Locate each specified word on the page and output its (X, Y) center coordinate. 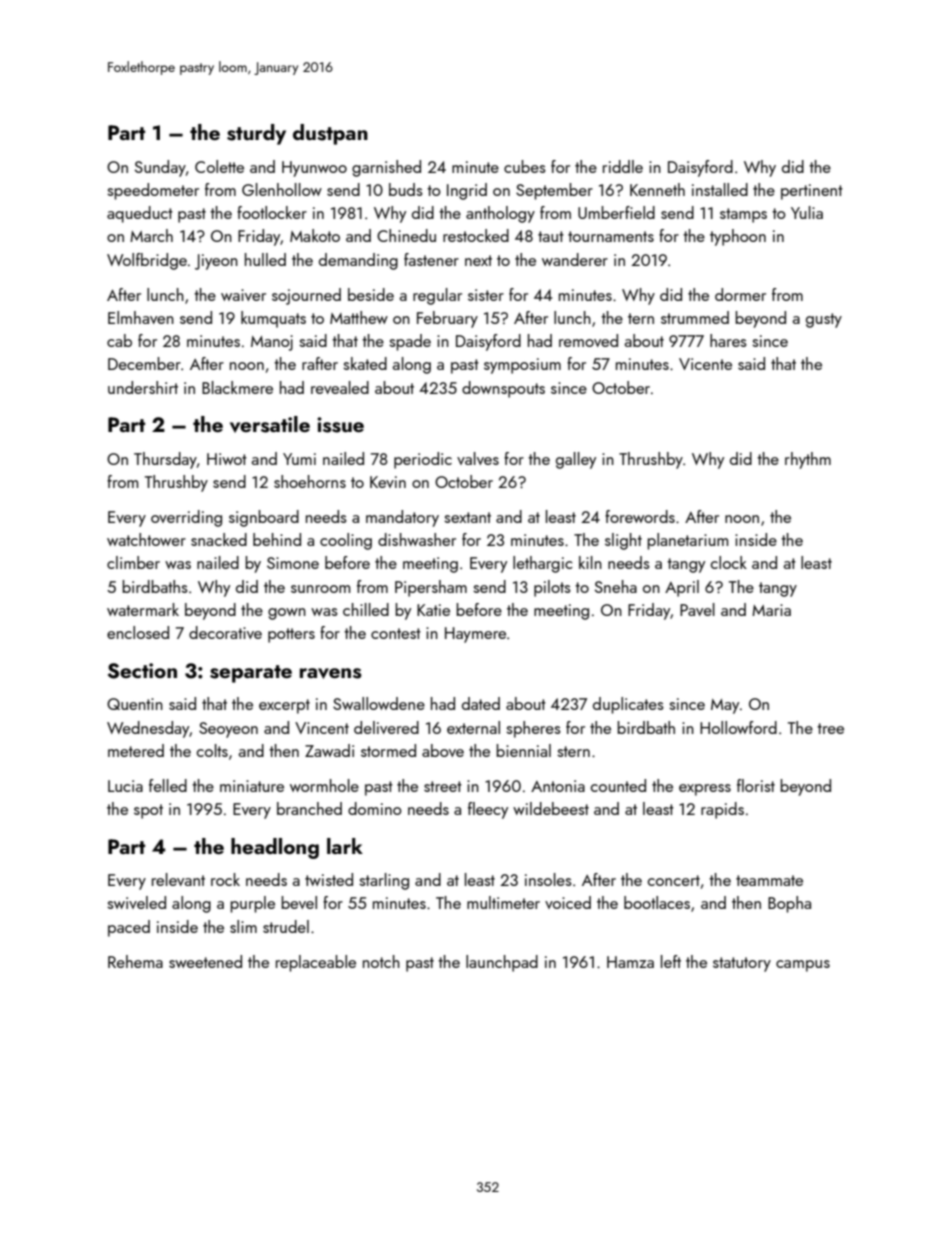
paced (129, 928)
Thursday (165, 460)
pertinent (812, 192)
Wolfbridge (147, 261)
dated (481, 703)
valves (478, 458)
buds (406, 189)
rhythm (808, 460)
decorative (225, 632)
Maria (771, 610)
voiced (568, 902)
